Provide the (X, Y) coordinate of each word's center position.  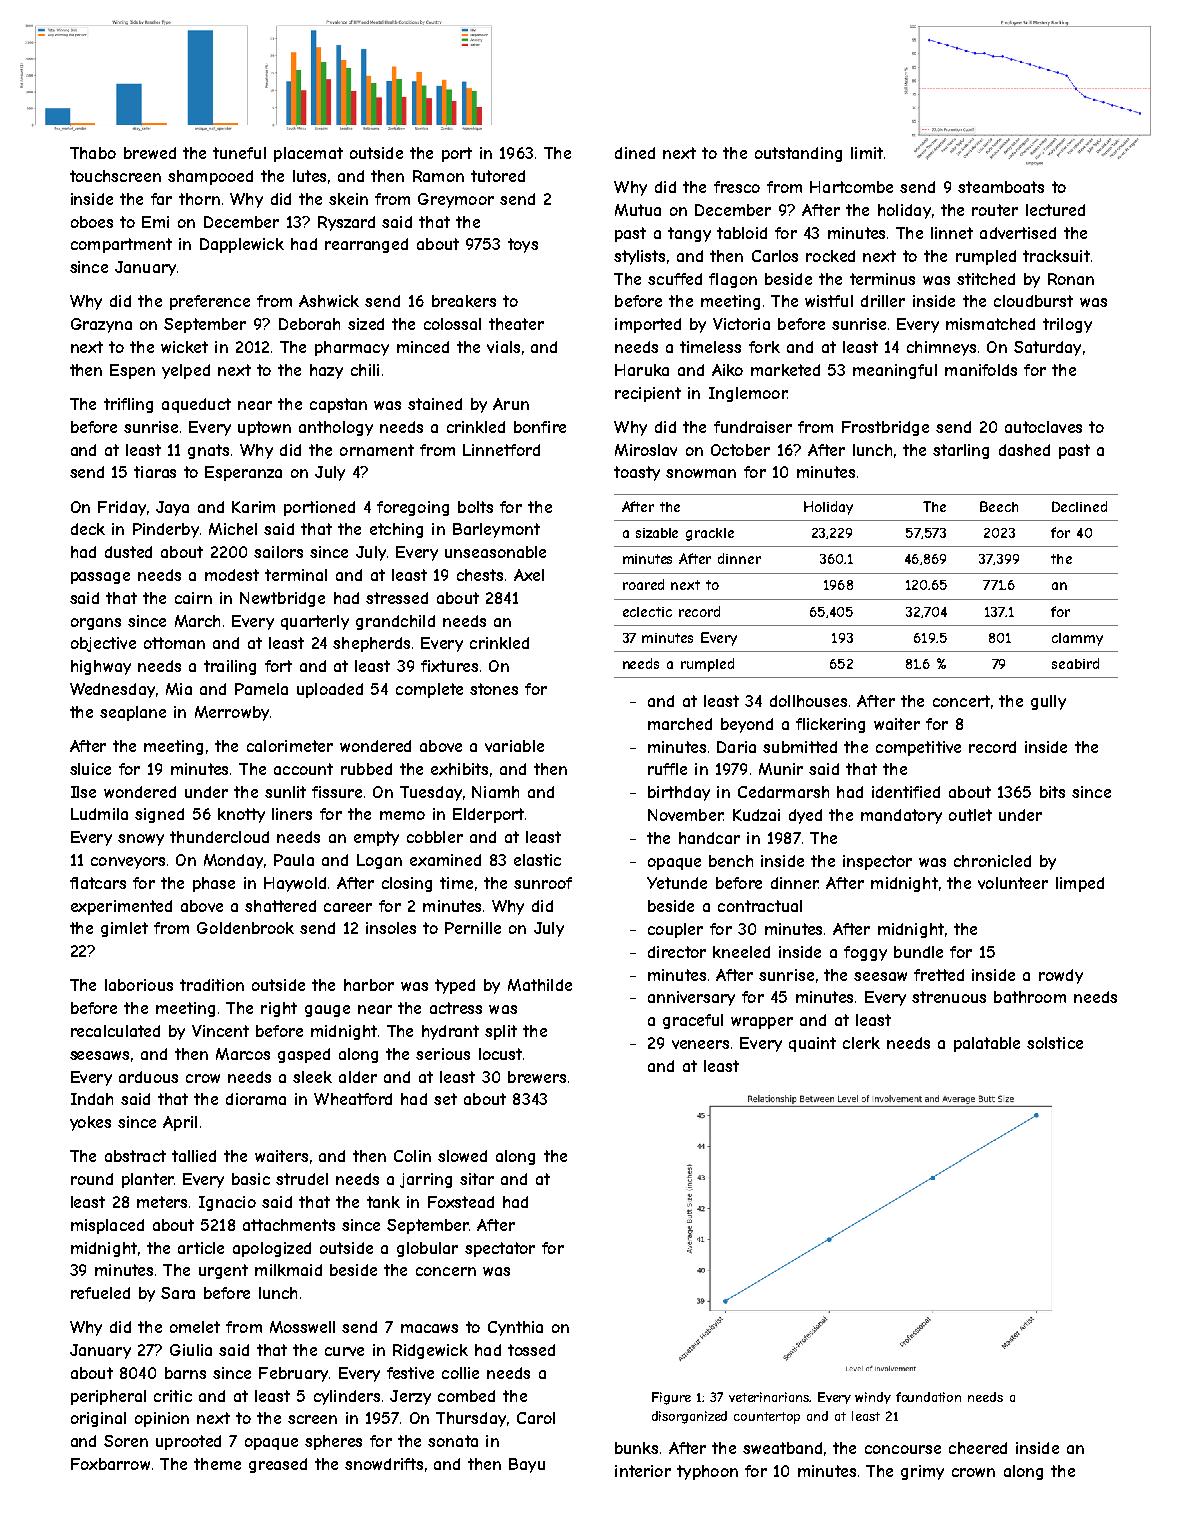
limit (867, 153)
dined (635, 153)
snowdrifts (384, 1464)
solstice (1055, 1043)
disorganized (689, 1417)
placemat (308, 154)
